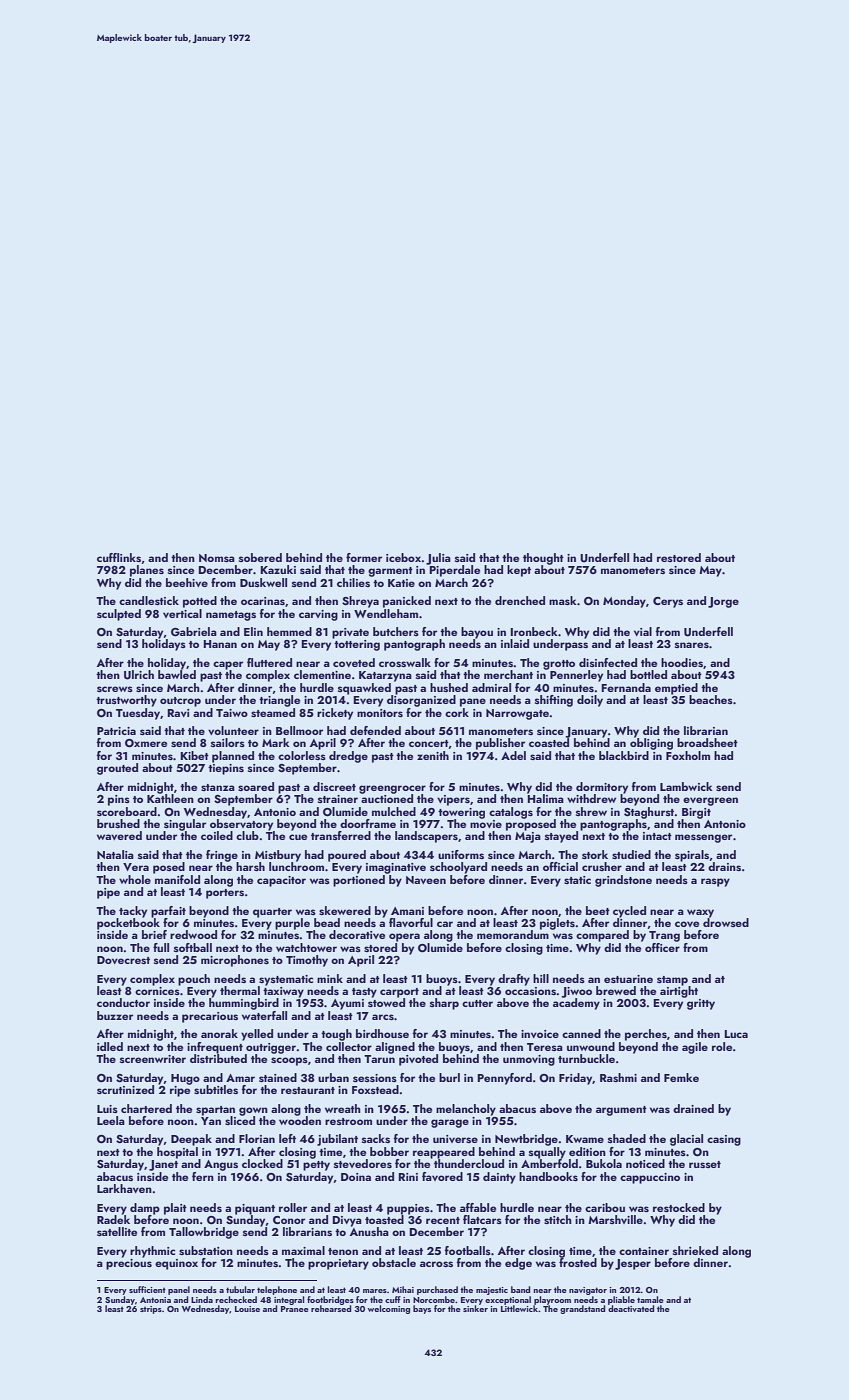  Describe the element at coordinates (543, 559) in the screenshot. I see `thought` at that location.
